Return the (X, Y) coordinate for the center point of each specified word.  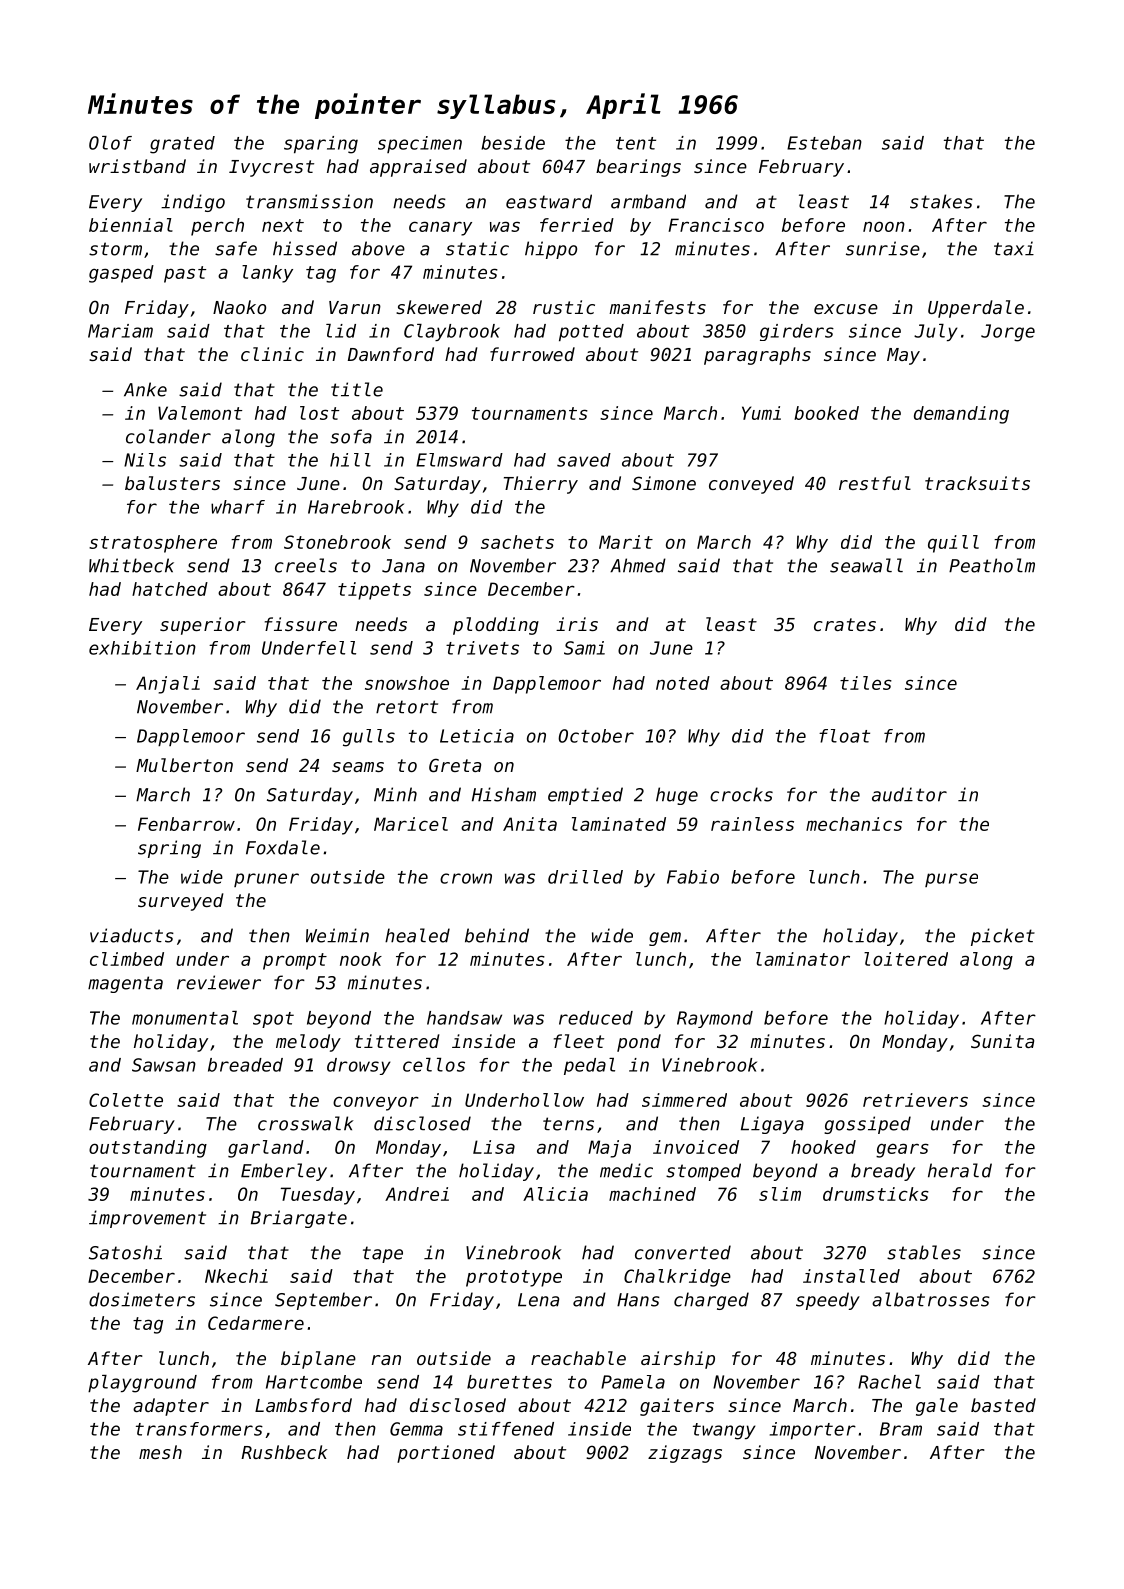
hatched (170, 589)
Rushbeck (284, 1452)
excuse (846, 309)
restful (875, 483)
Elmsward (459, 460)
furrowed (532, 354)
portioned (446, 1454)
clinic (272, 354)
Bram (901, 1429)
